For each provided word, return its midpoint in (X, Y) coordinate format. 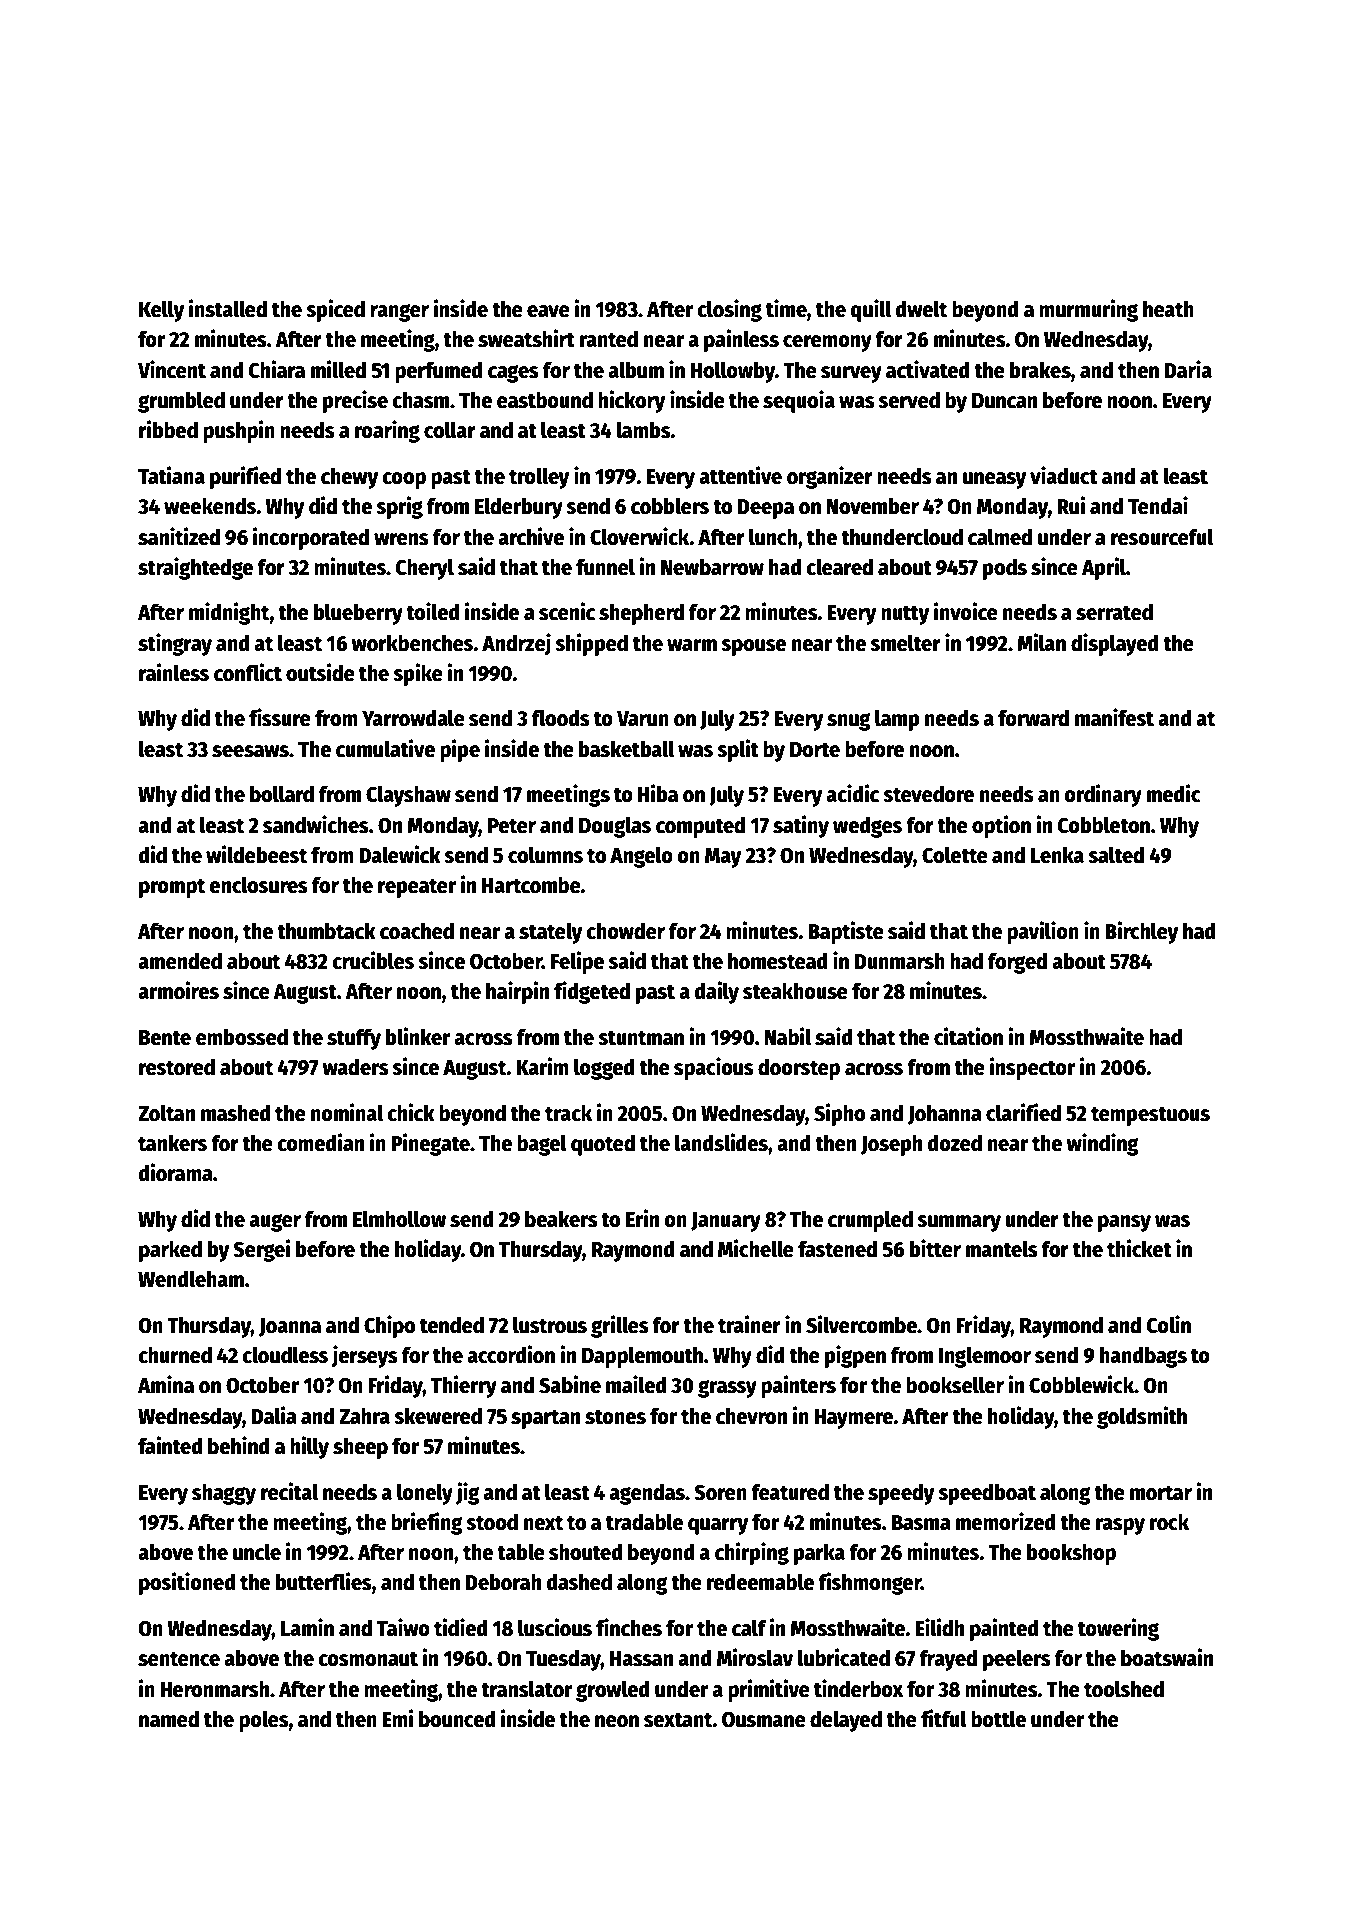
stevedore (928, 794)
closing (729, 310)
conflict (248, 672)
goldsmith (1142, 1417)
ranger (399, 313)
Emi (398, 1718)
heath (1168, 309)
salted (1116, 855)
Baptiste (846, 932)
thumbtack (326, 931)
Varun (643, 719)
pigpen (855, 1356)
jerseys (364, 1356)
